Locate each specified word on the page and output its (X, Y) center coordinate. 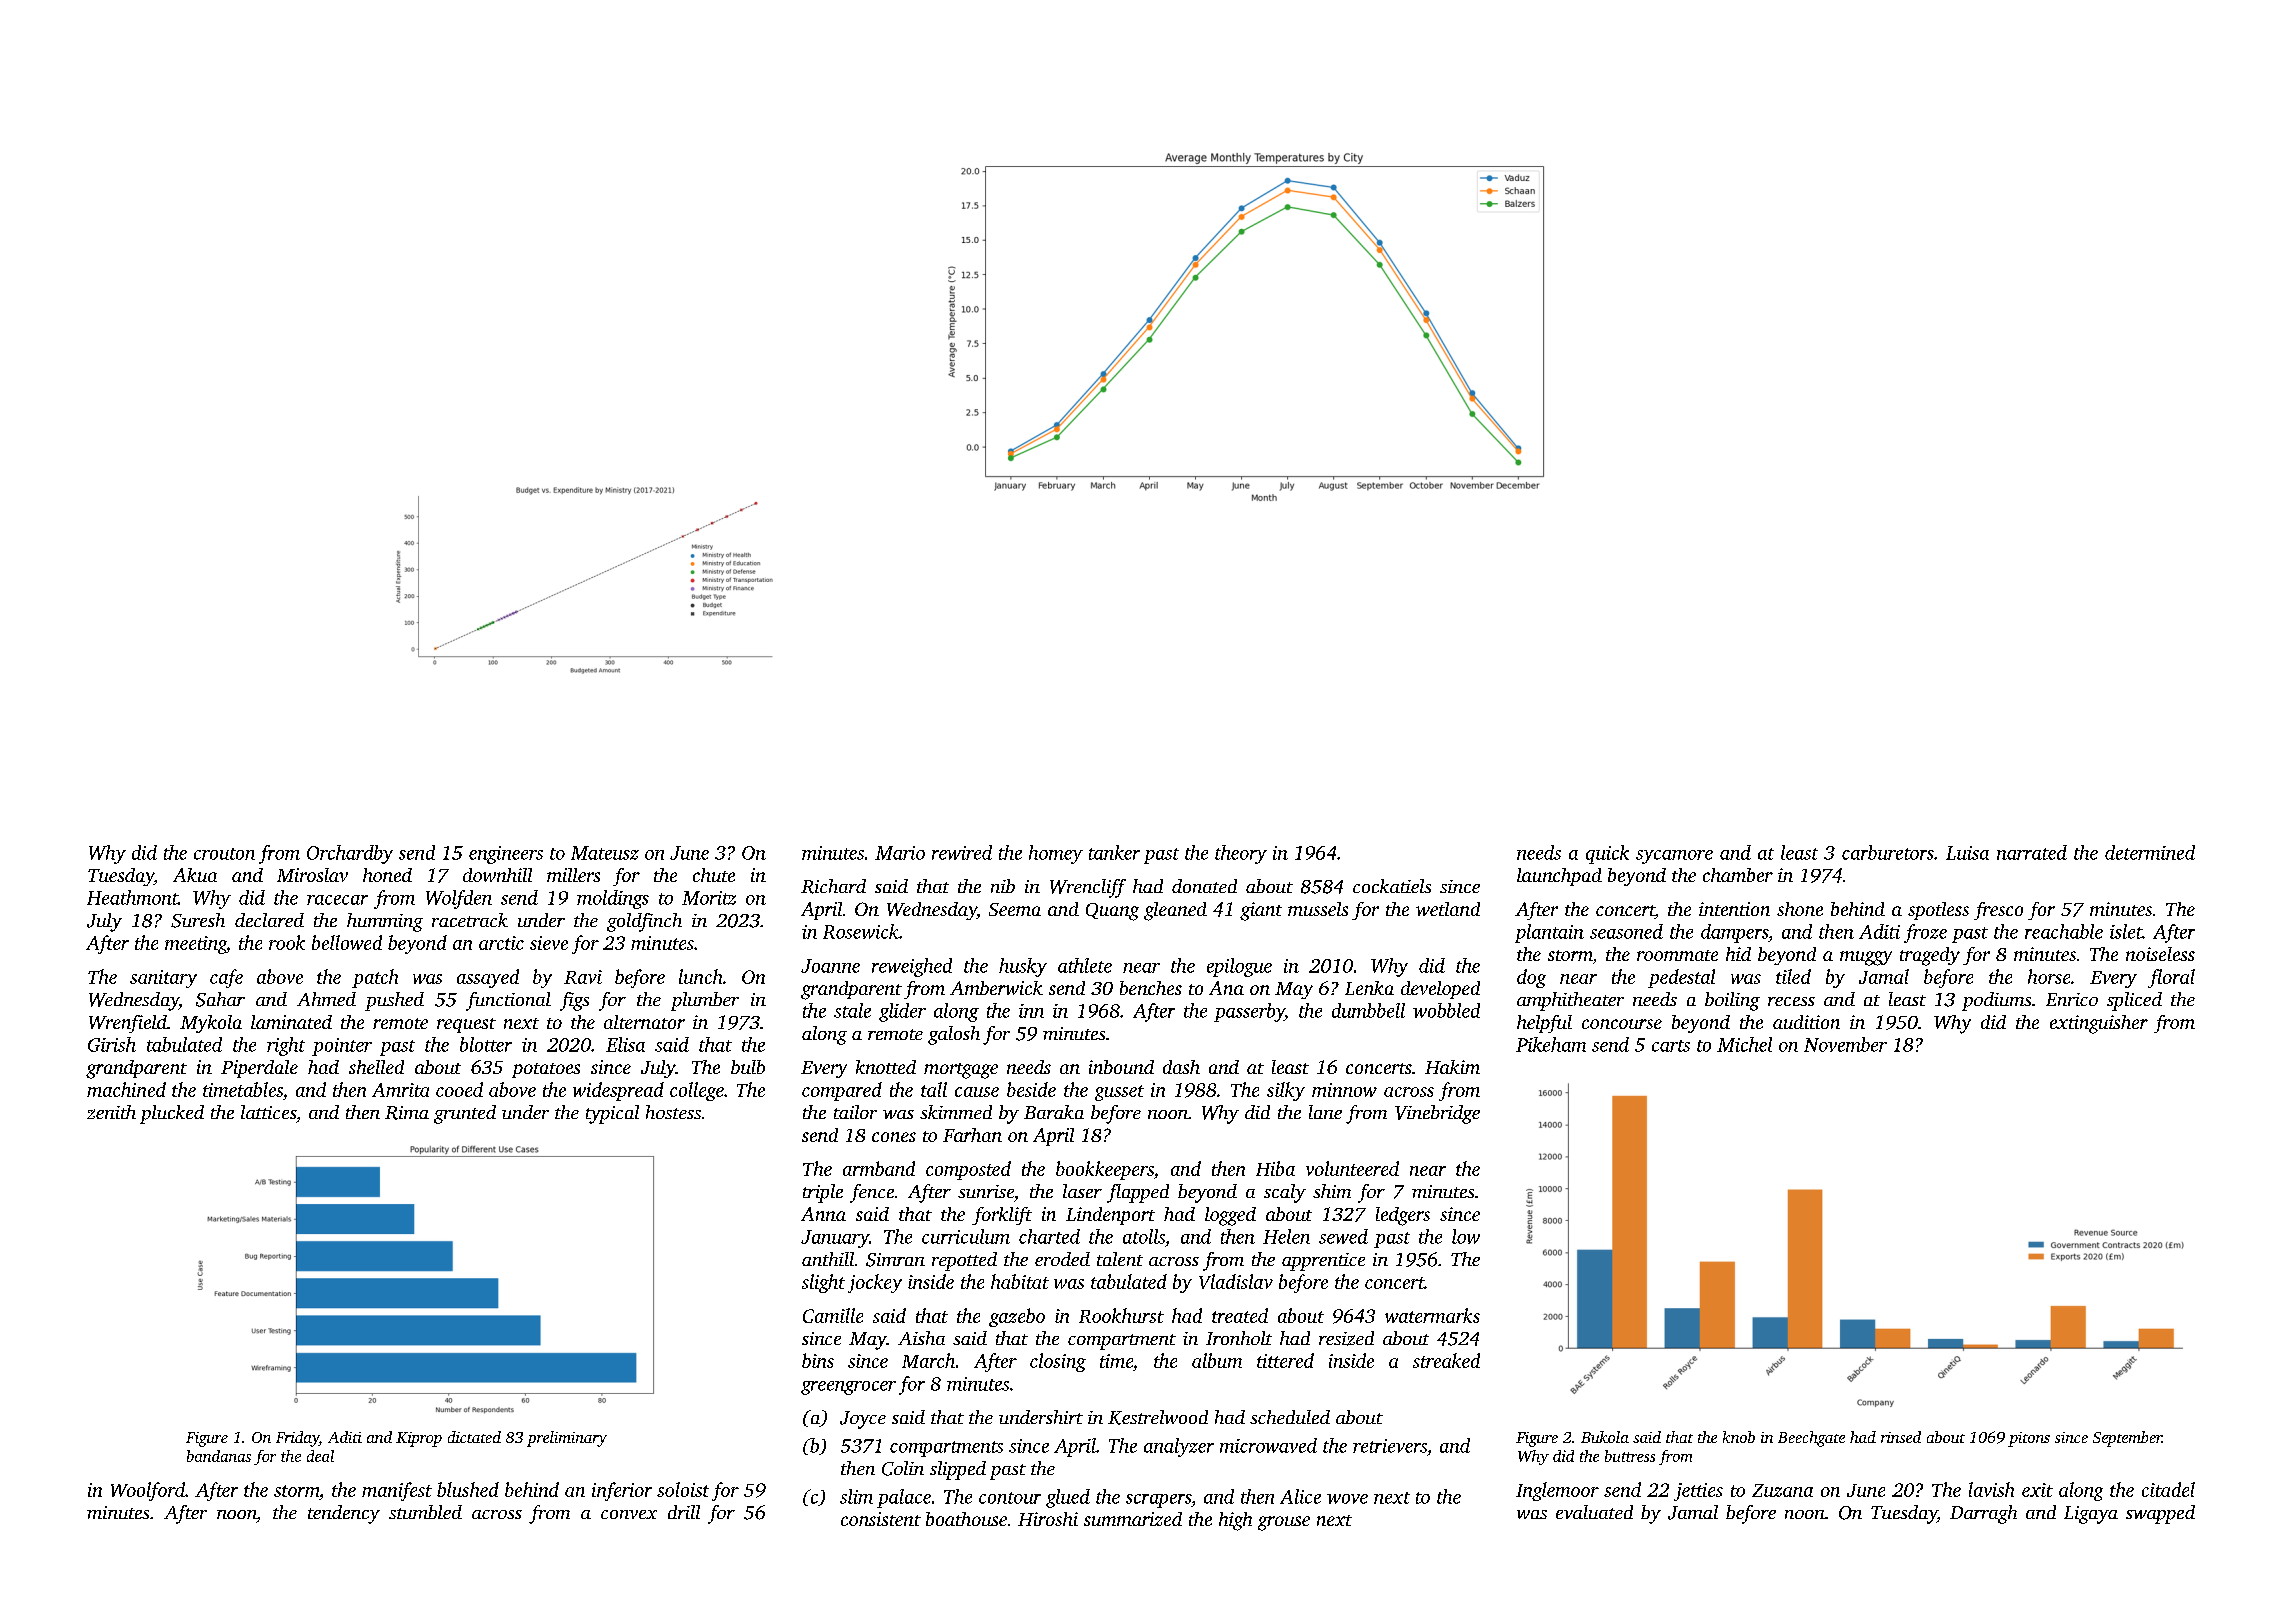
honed (387, 875)
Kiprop (419, 1439)
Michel (1744, 1044)
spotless (1938, 911)
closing (1058, 1362)
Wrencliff (1088, 888)
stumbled (425, 1512)
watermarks (1432, 1315)
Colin (903, 1468)
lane (1325, 1112)
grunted (465, 1114)
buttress (1630, 1456)
